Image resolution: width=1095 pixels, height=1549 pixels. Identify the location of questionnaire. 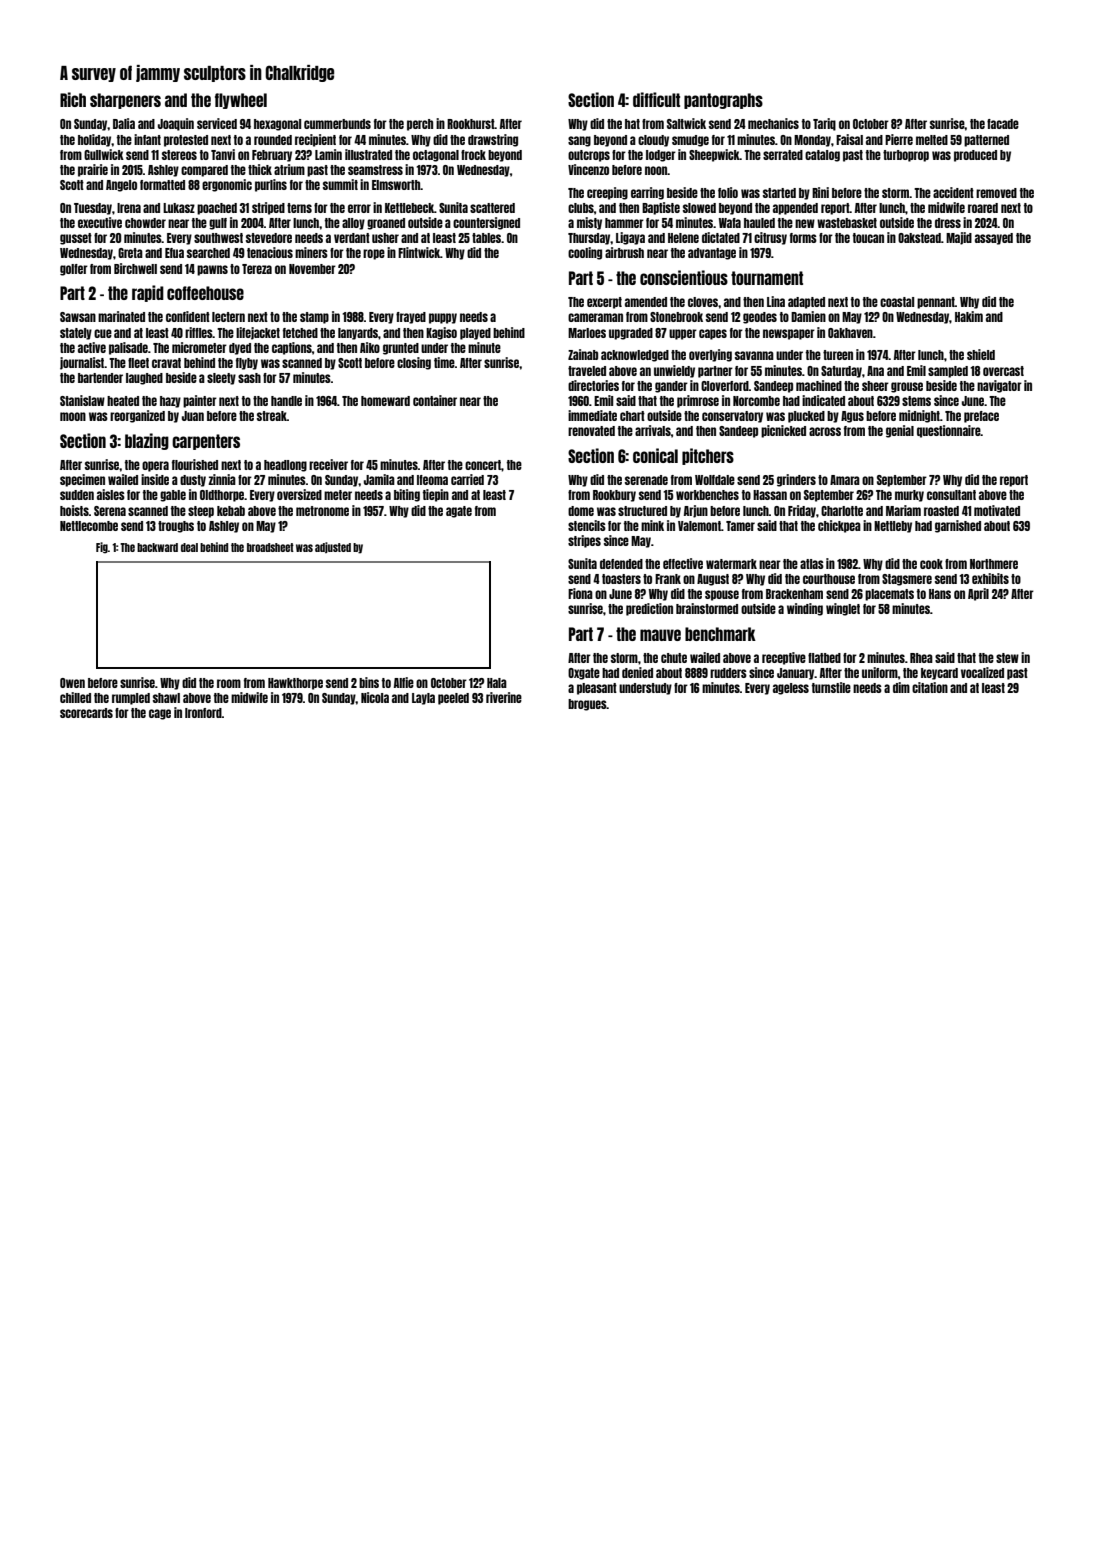
(949, 431).
